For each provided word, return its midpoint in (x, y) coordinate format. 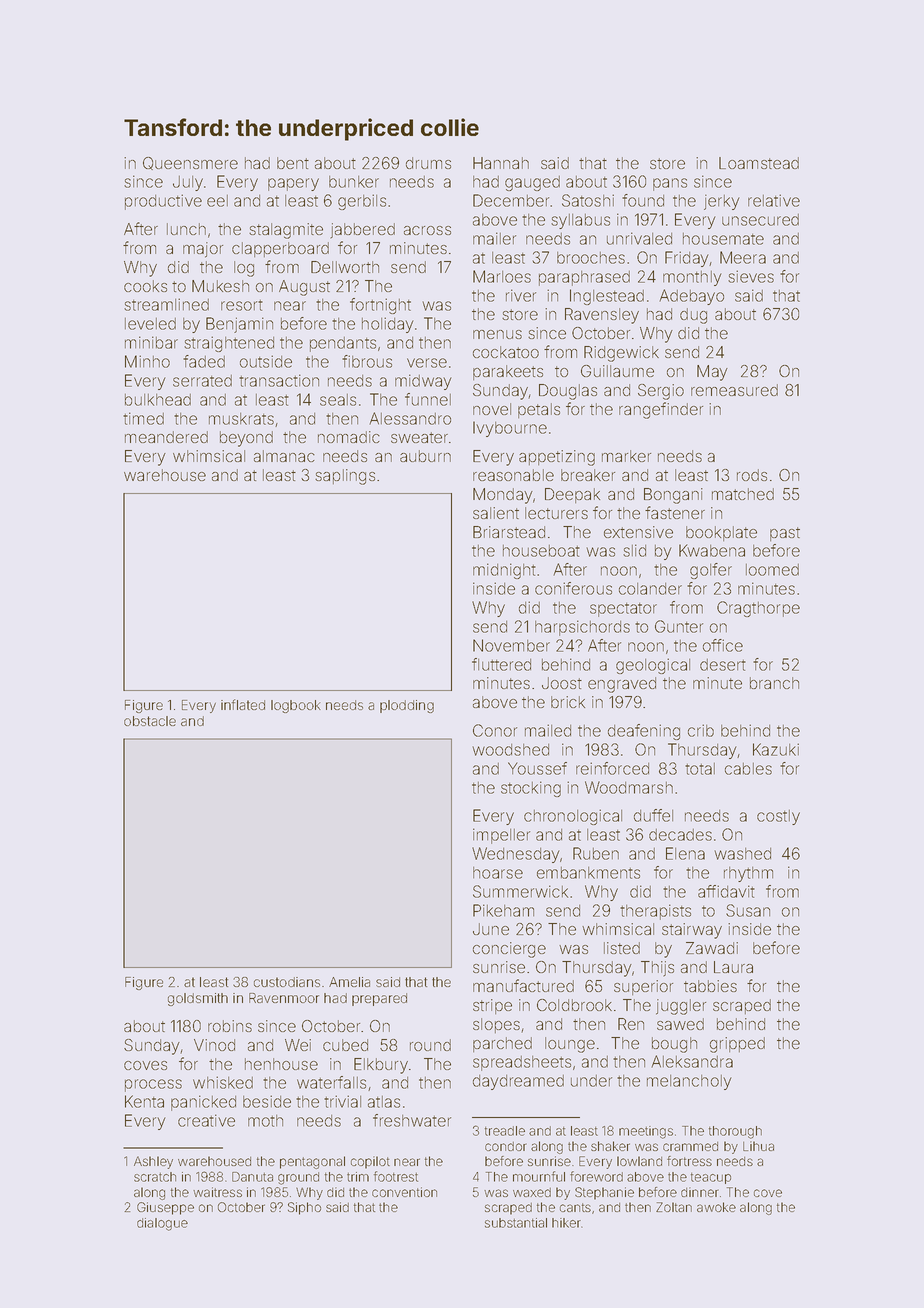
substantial (516, 1223)
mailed (548, 730)
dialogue (162, 1224)
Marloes (502, 276)
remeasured (734, 390)
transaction (279, 380)
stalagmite (286, 231)
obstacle (150, 721)
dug (693, 316)
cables (748, 769)
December (511, 200)
